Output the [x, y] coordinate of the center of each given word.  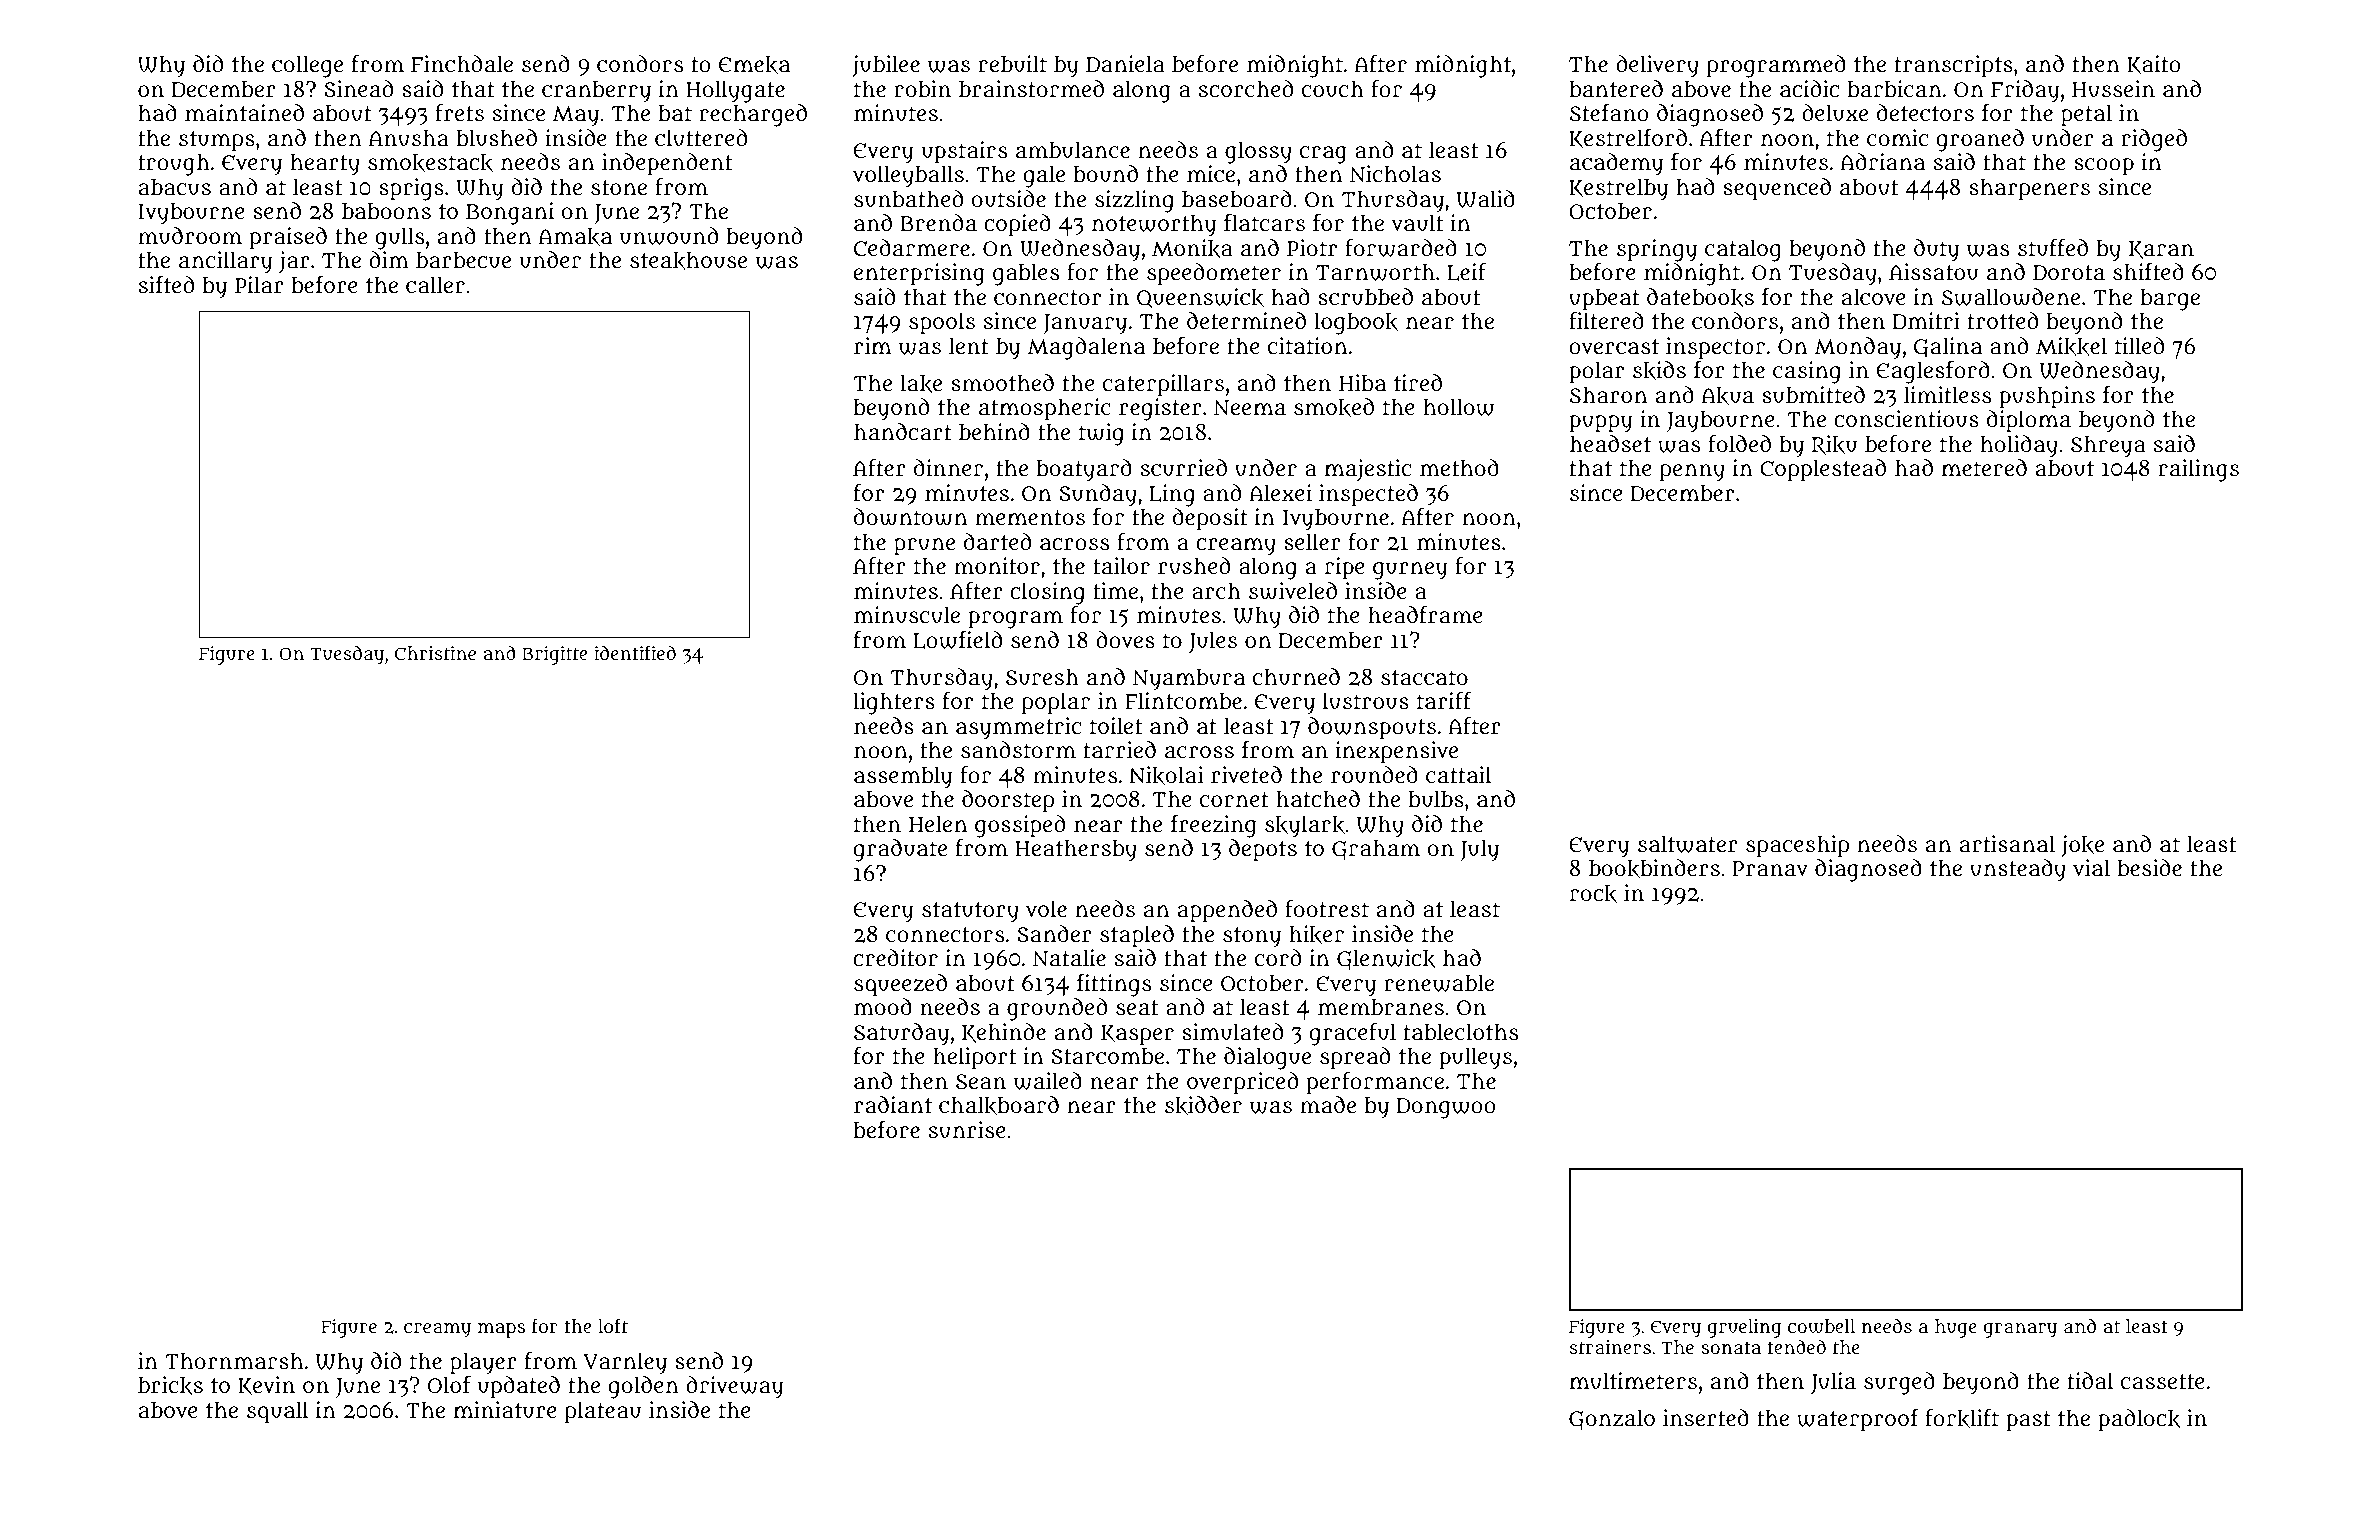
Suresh [1042, 677]
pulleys [1475, 1058]
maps [501, 1330]
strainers [1610, 1347]
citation [1307, 345]
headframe [1425, 614]
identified [635, 652]
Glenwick [1386, 959]
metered [1984, 467]
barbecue [463, 260]
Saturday [901, 1034]
